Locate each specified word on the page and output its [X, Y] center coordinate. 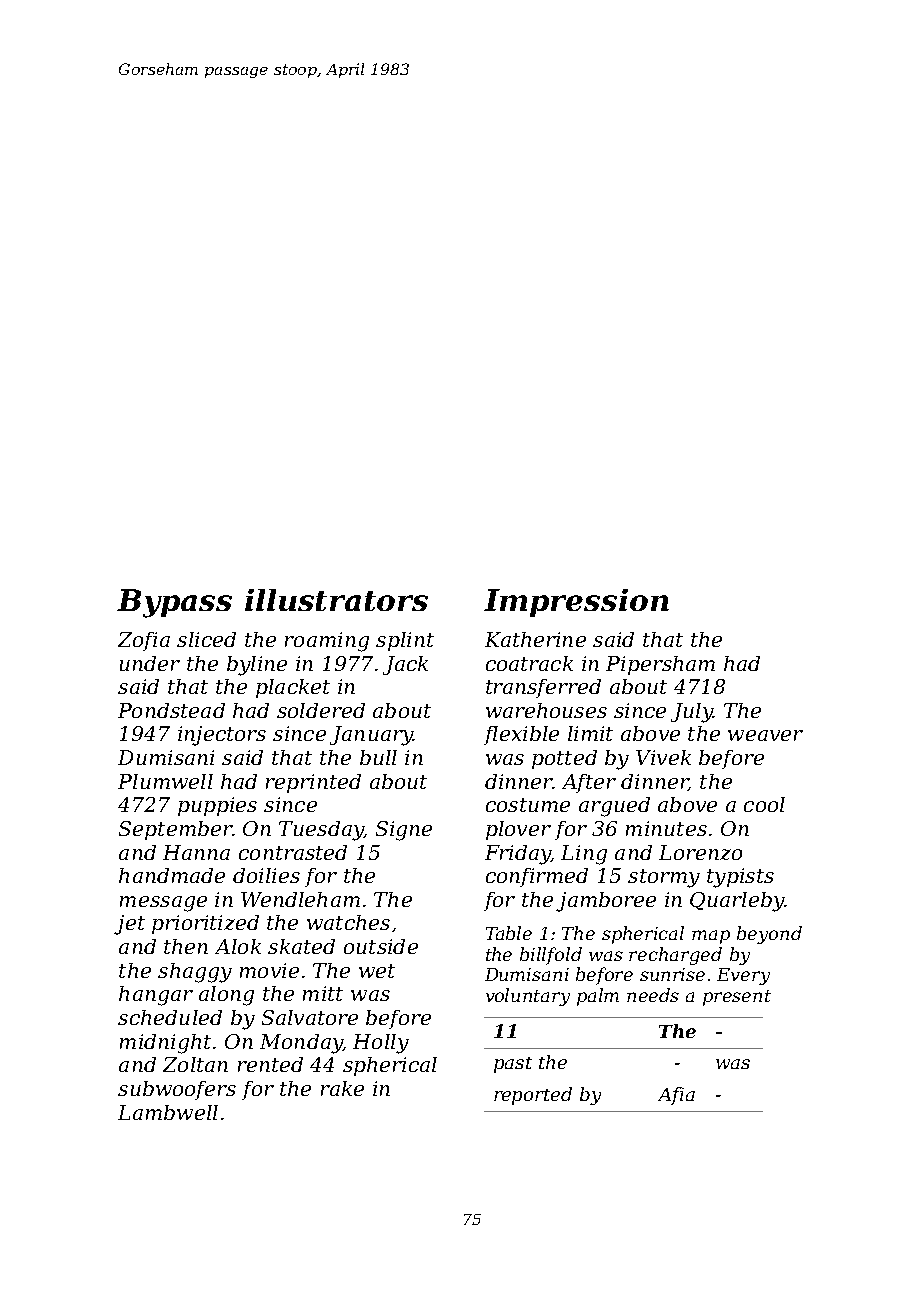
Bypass [174, 603]
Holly [381, 1044]
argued [614, 807]
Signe [404, 831]
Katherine [535, 639]
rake [342, 1088]
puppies [217, 806]
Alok [238, 946]
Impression [576, 603]
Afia [676, 1096]
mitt [323, 993]
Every [743, 976]
